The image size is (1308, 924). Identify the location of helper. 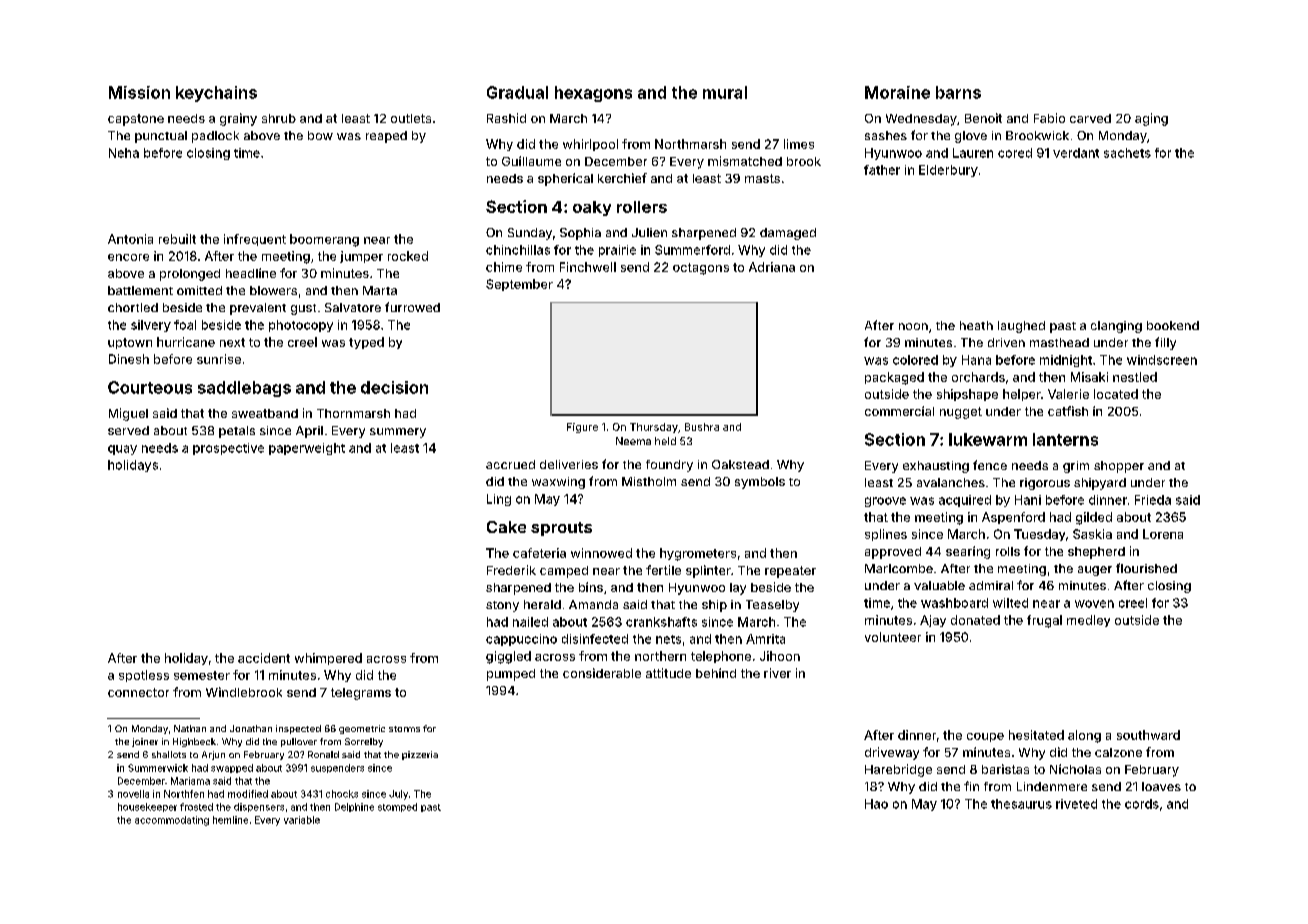
(1022, 395).
